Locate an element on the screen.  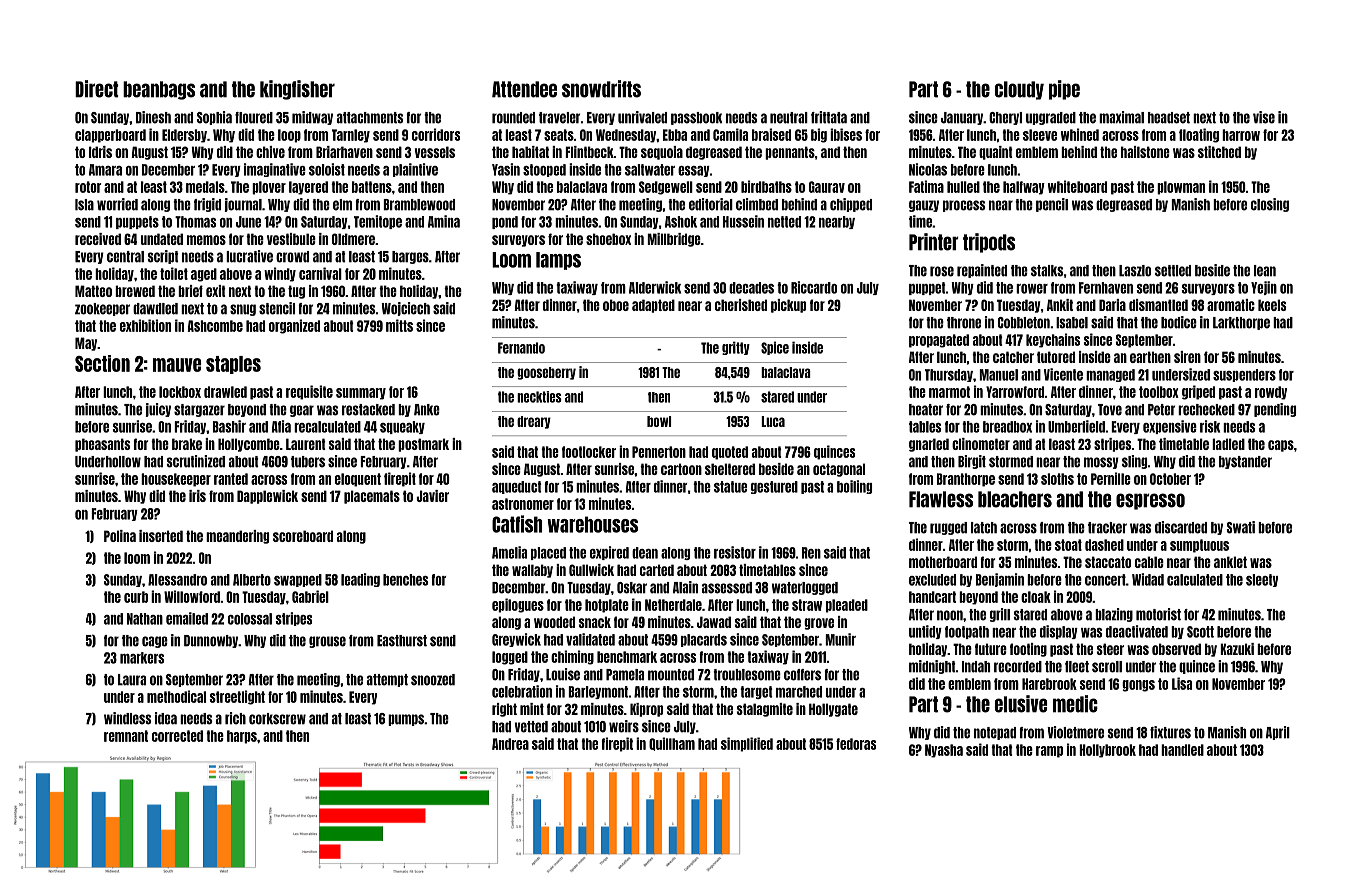
shoebox is located at coordinates (608, 239).
